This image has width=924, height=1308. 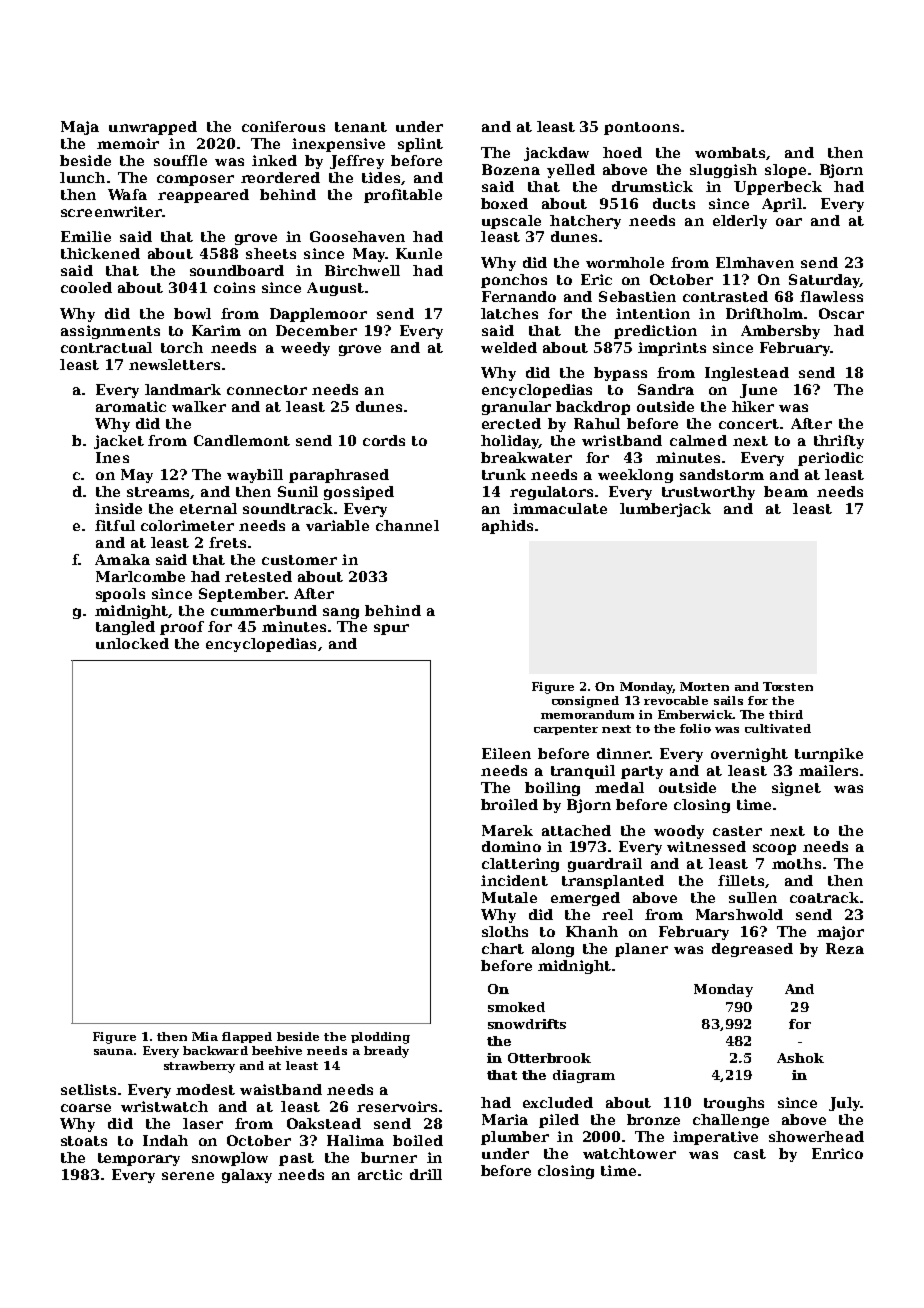 I want to click on stoats, so click(x=84, y=1141).
